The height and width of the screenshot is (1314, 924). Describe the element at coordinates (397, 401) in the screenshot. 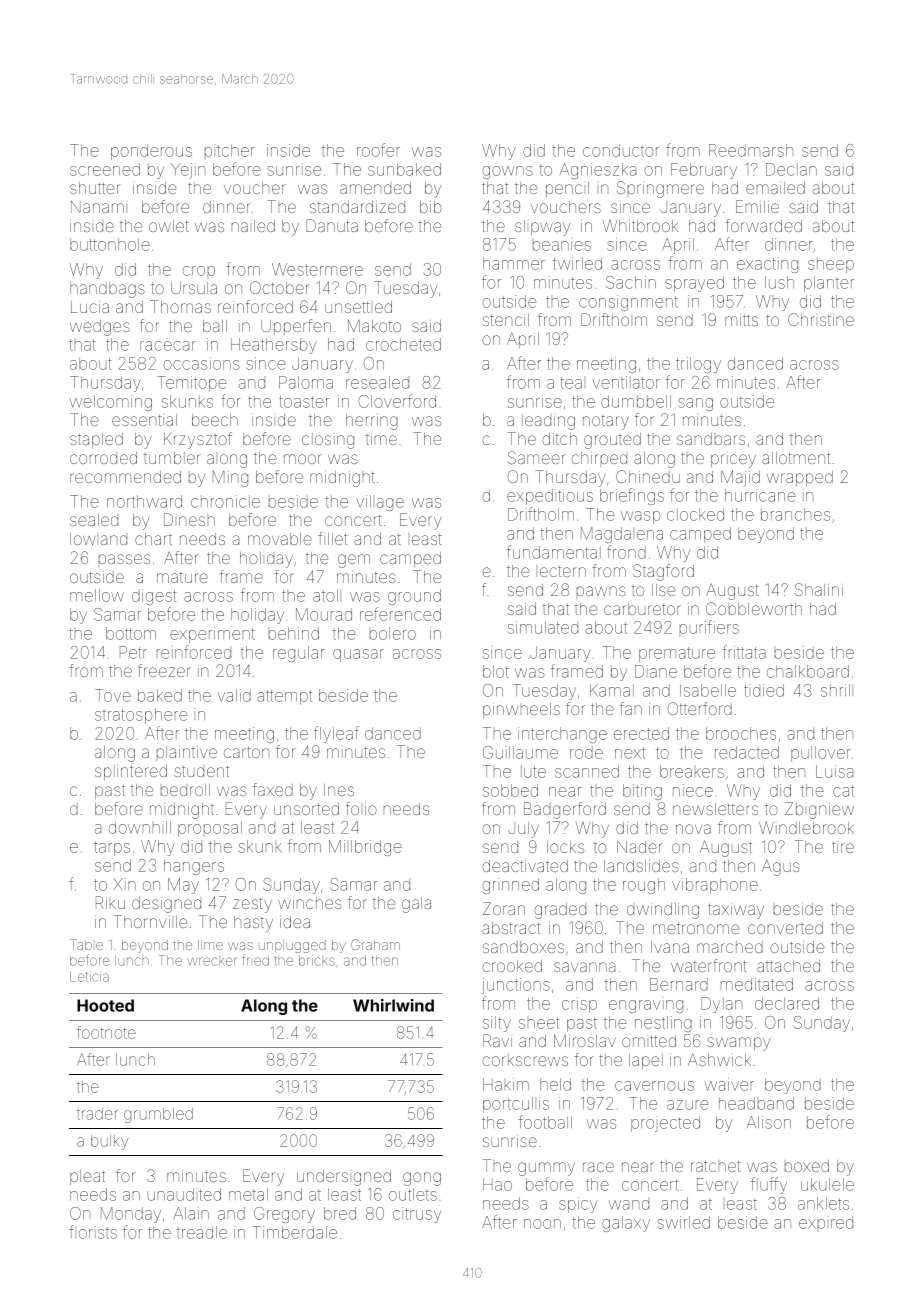

I see `Cloverford` at that location.
